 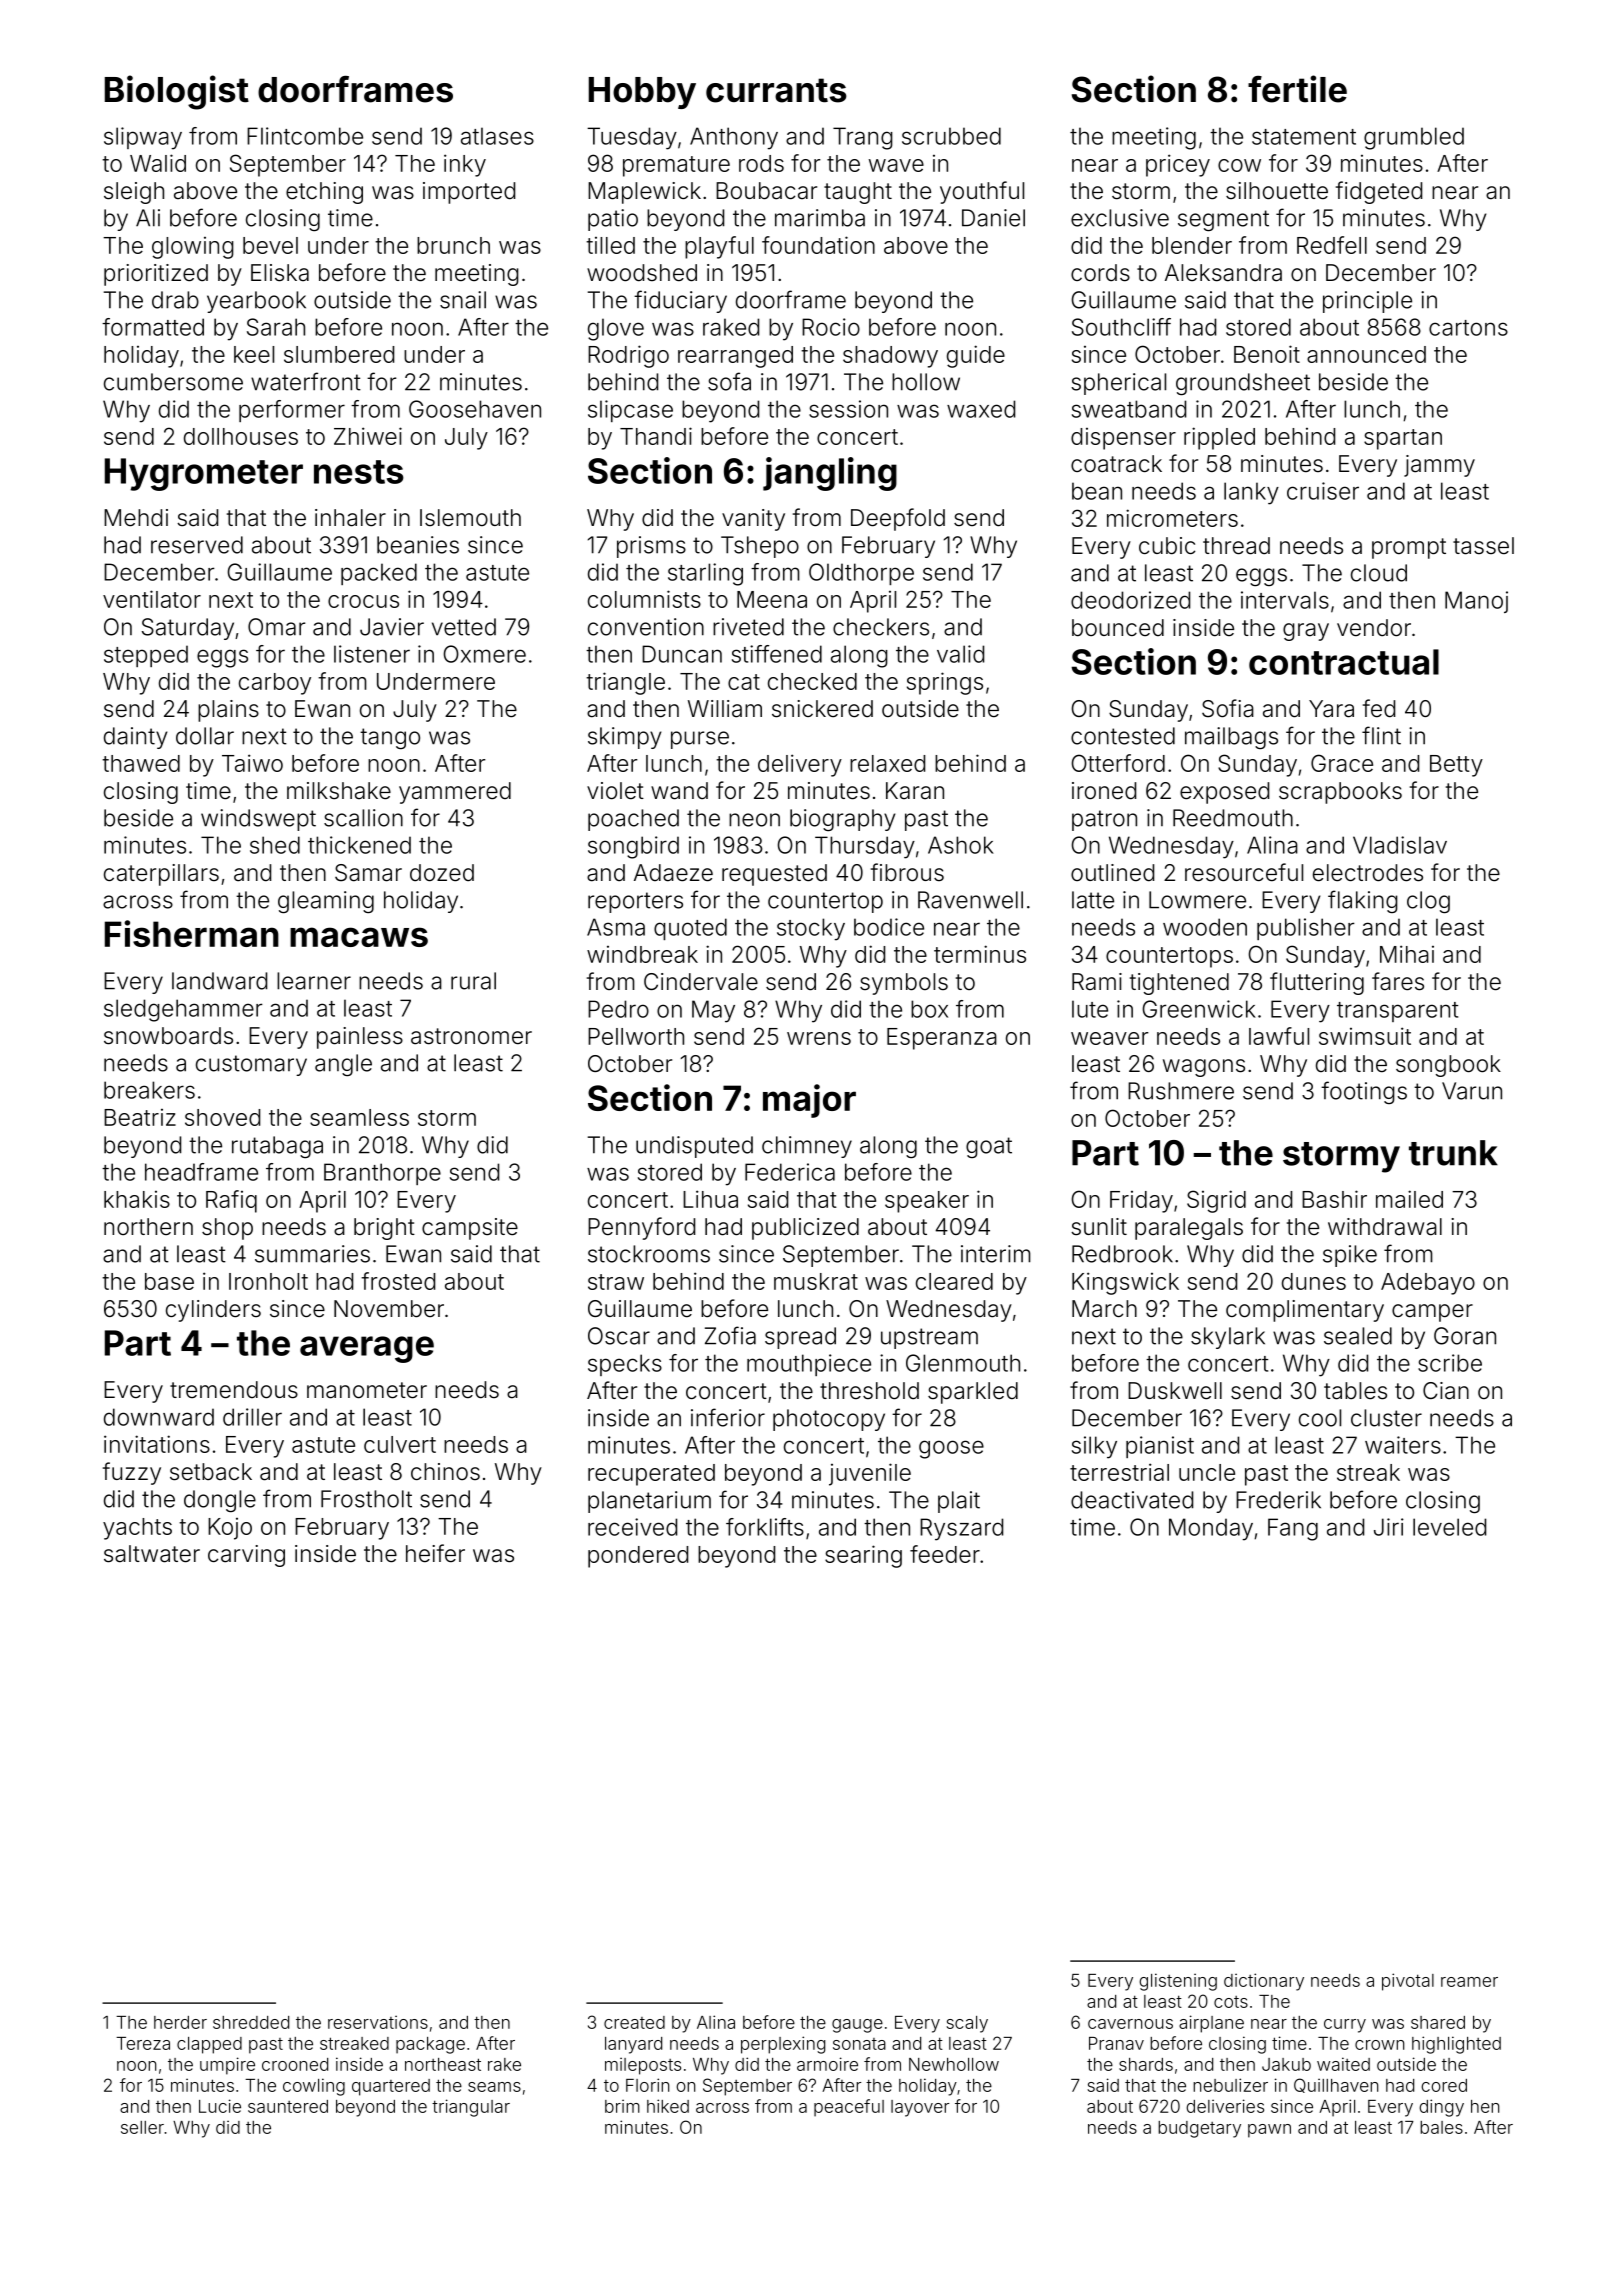 I want to click on inhaler, so click(x=350, y=518).
